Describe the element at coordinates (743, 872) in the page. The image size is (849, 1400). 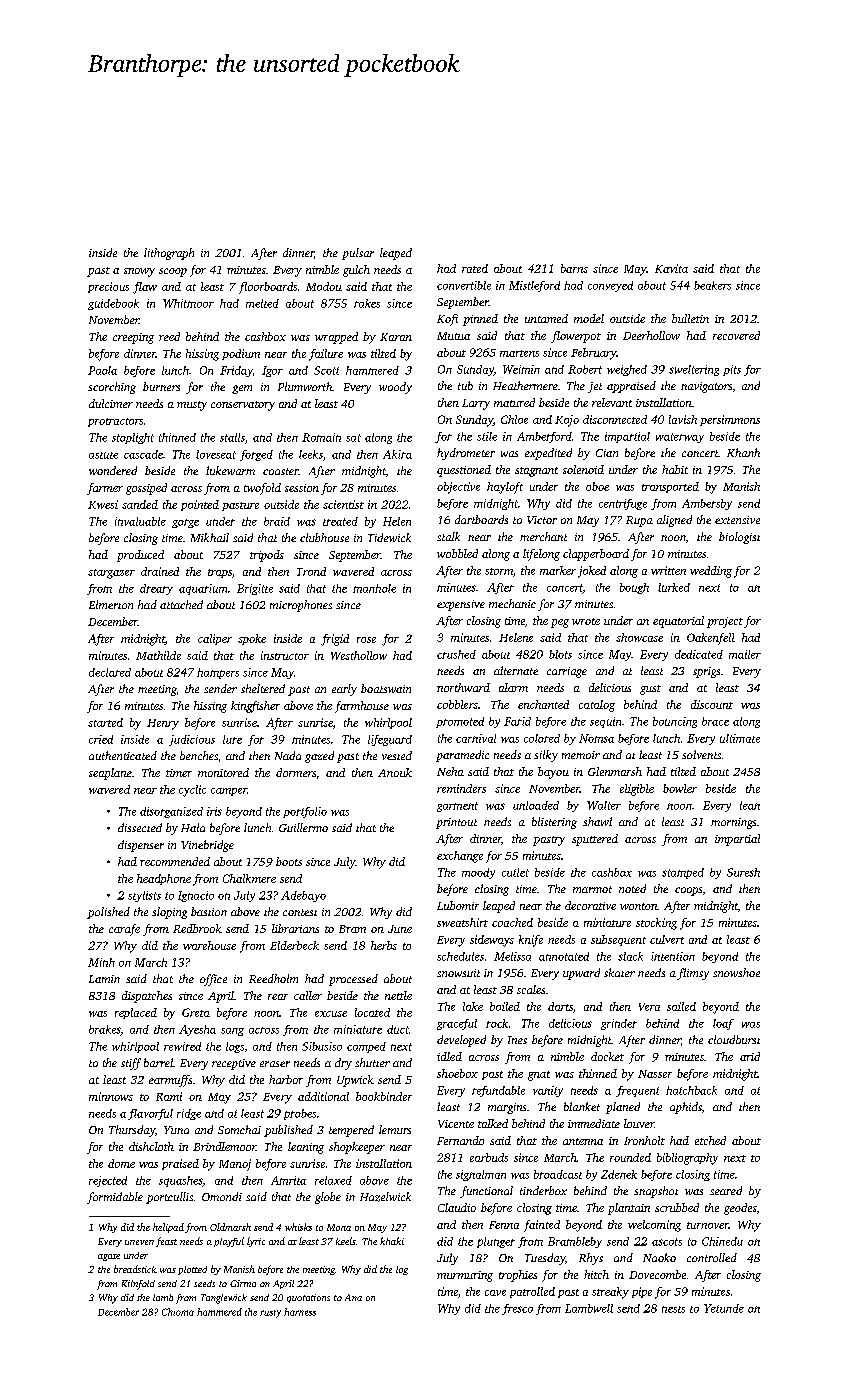
I see `Suresh` at that location.
